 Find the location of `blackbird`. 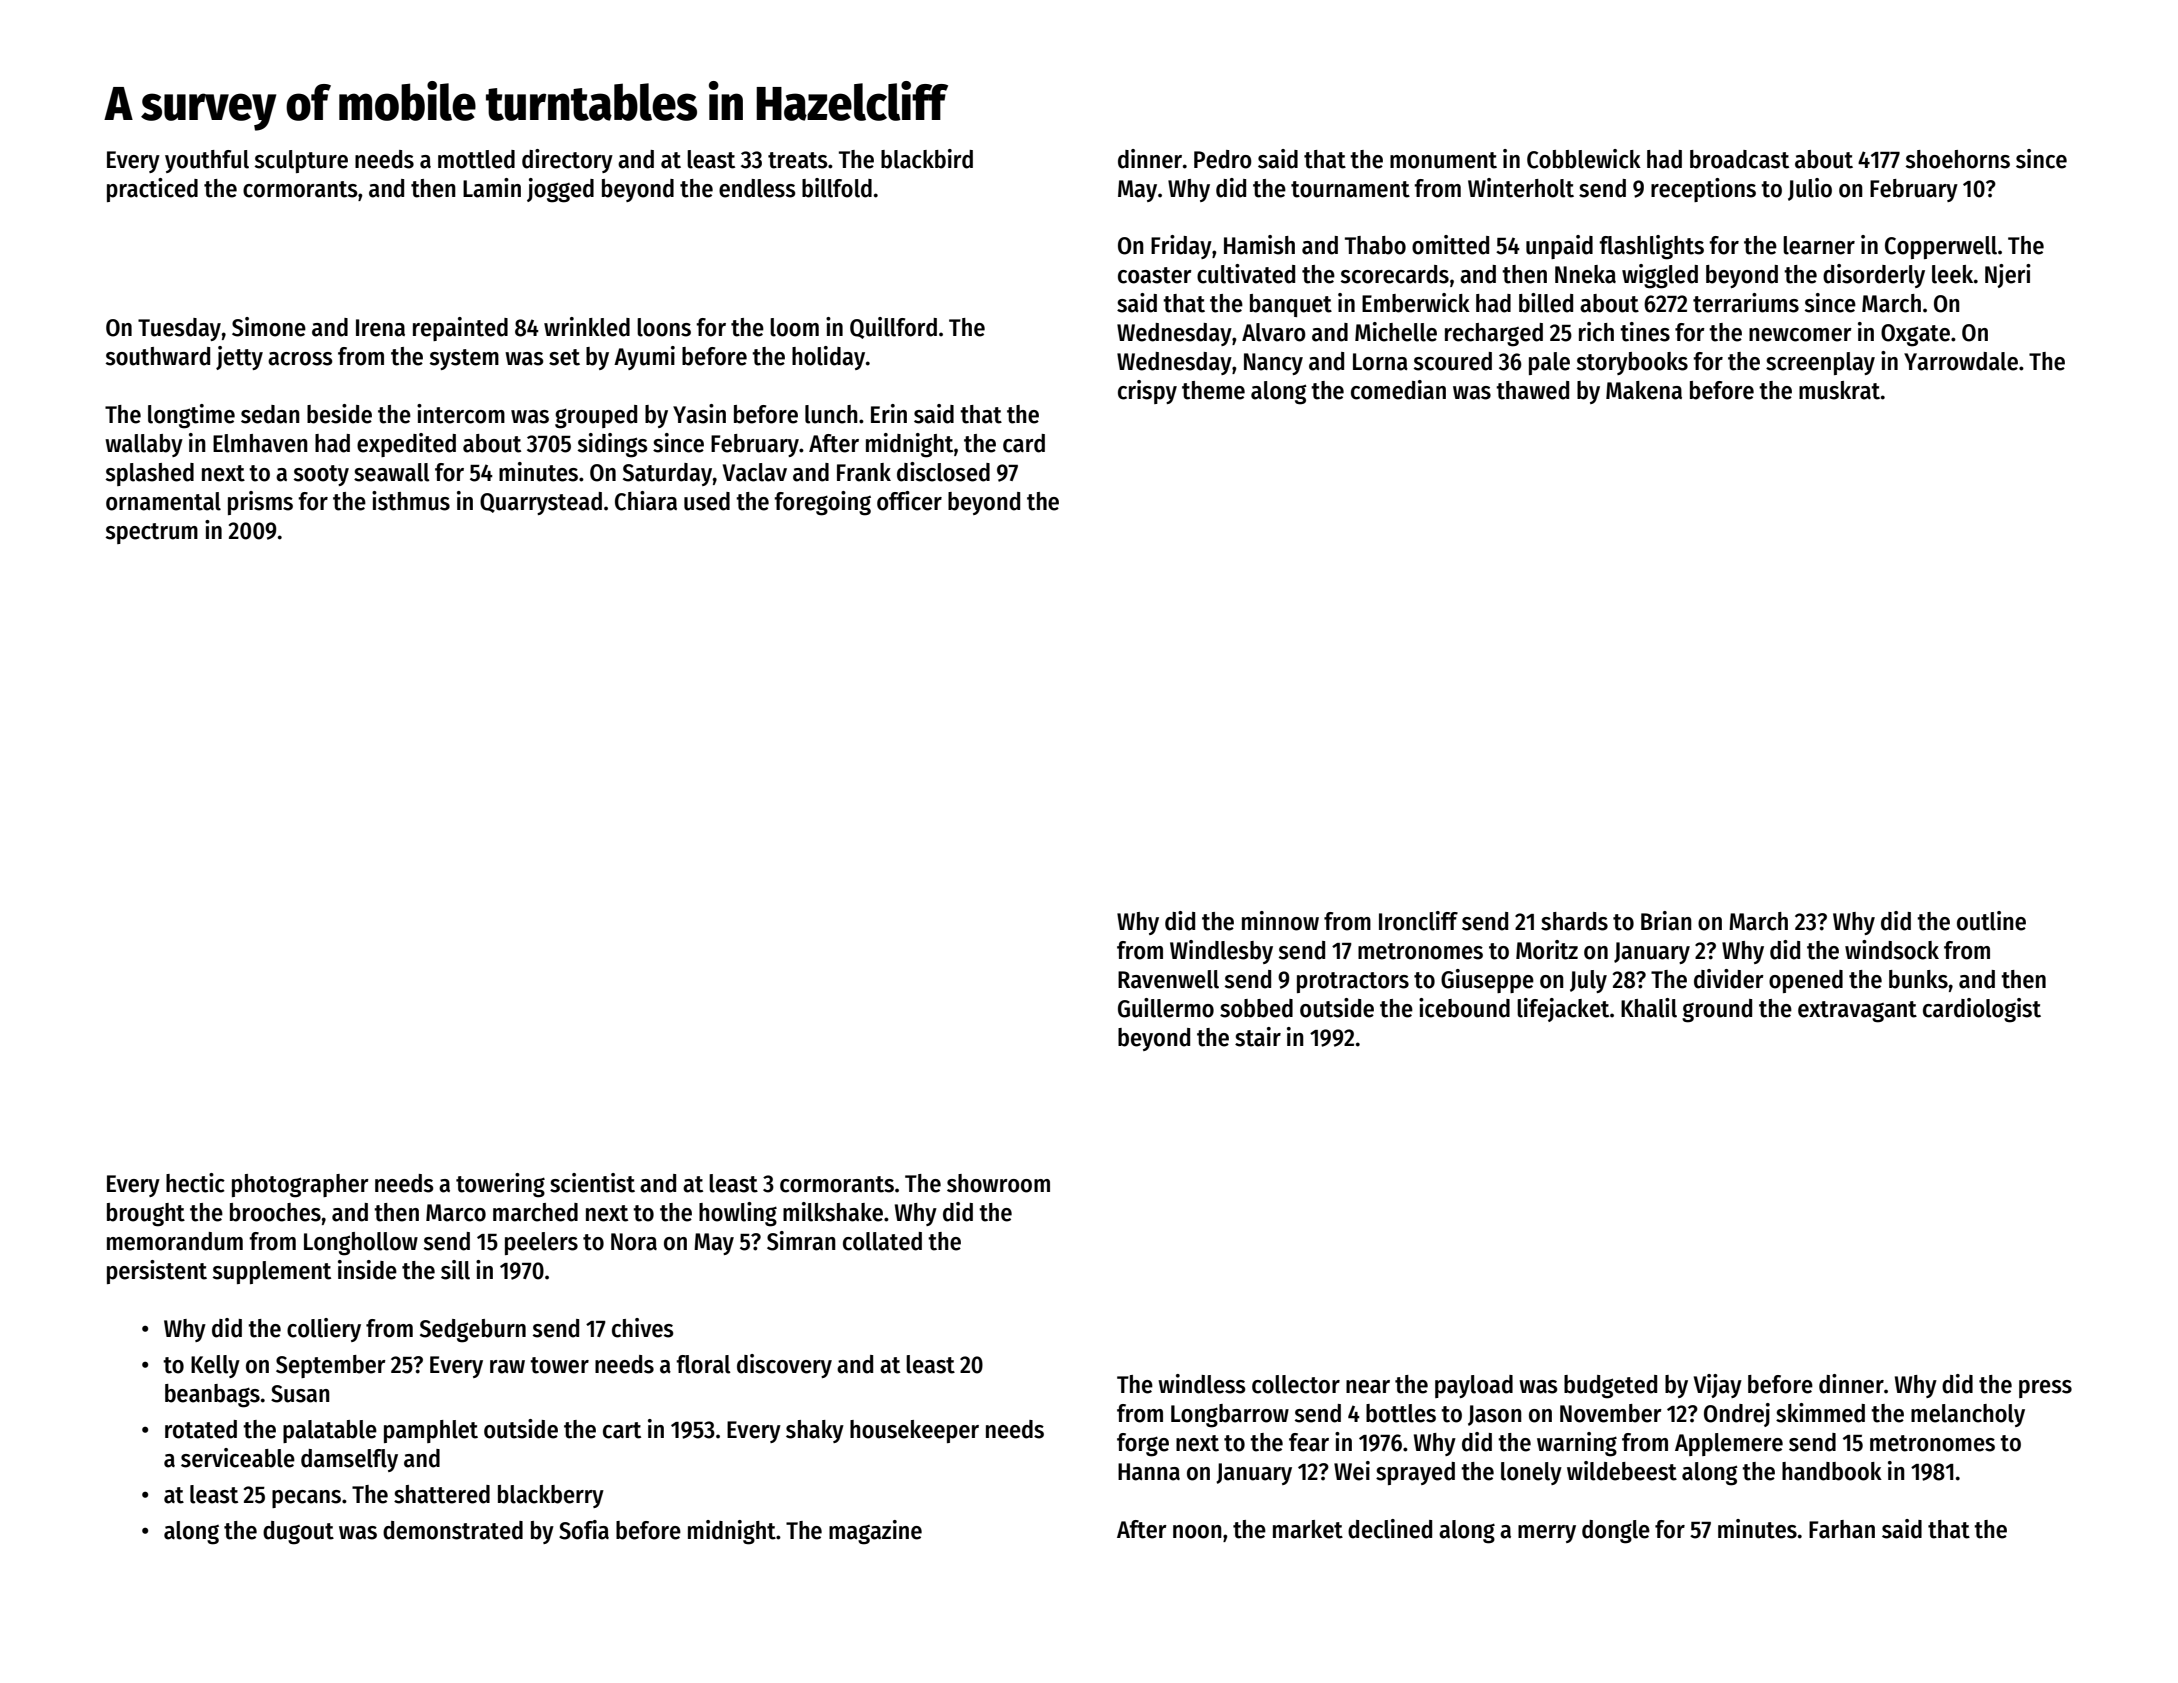

blackbird is located at coordinates (927, 159).
